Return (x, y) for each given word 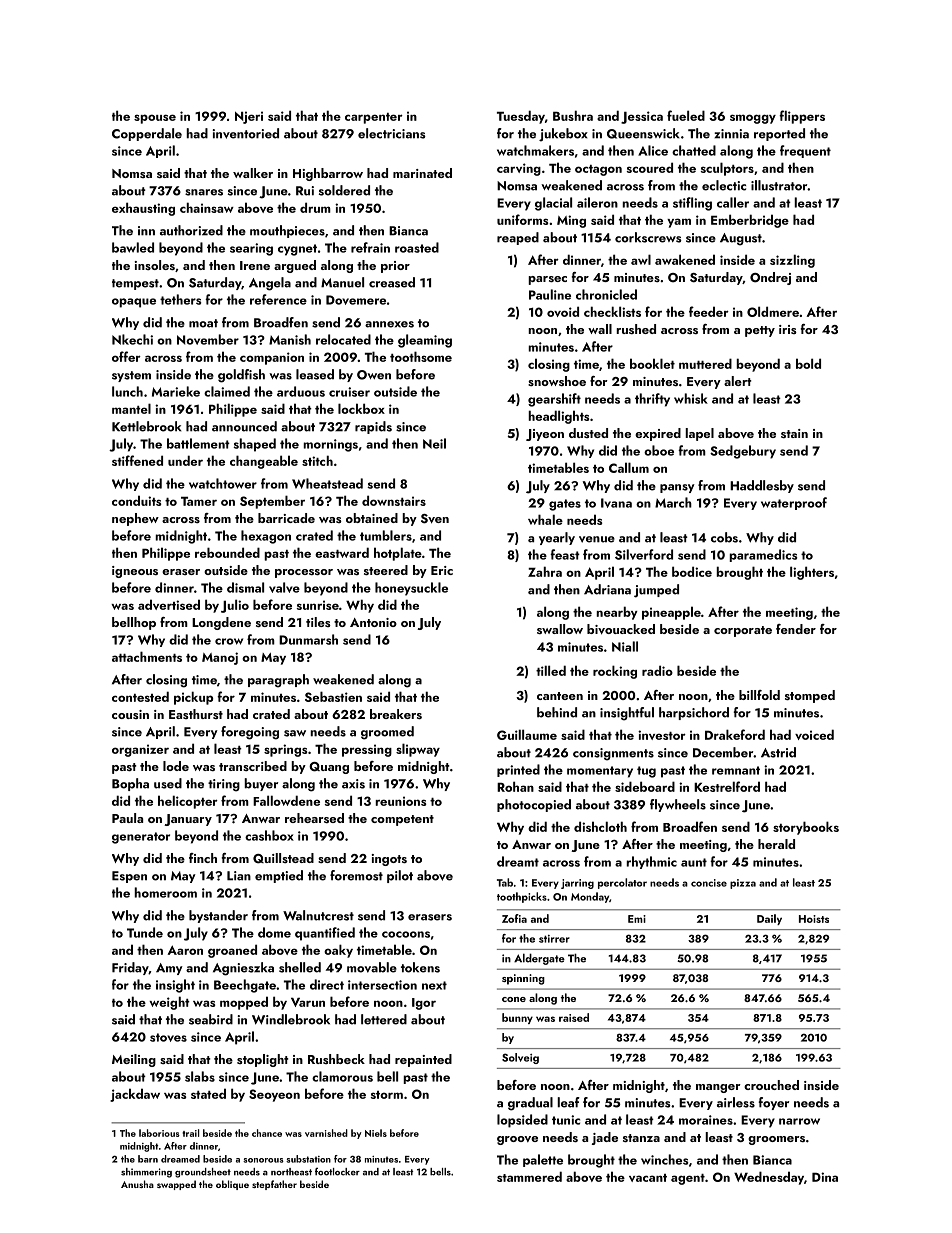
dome (274, 932)
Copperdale (147, 134)
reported (779, 134)
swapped (176, 1185)
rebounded (227, 552)
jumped (656, 591)
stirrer (554, 939)
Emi (637, 919)
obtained (372, 518)
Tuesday (521, 117)
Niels (376, 1133)
